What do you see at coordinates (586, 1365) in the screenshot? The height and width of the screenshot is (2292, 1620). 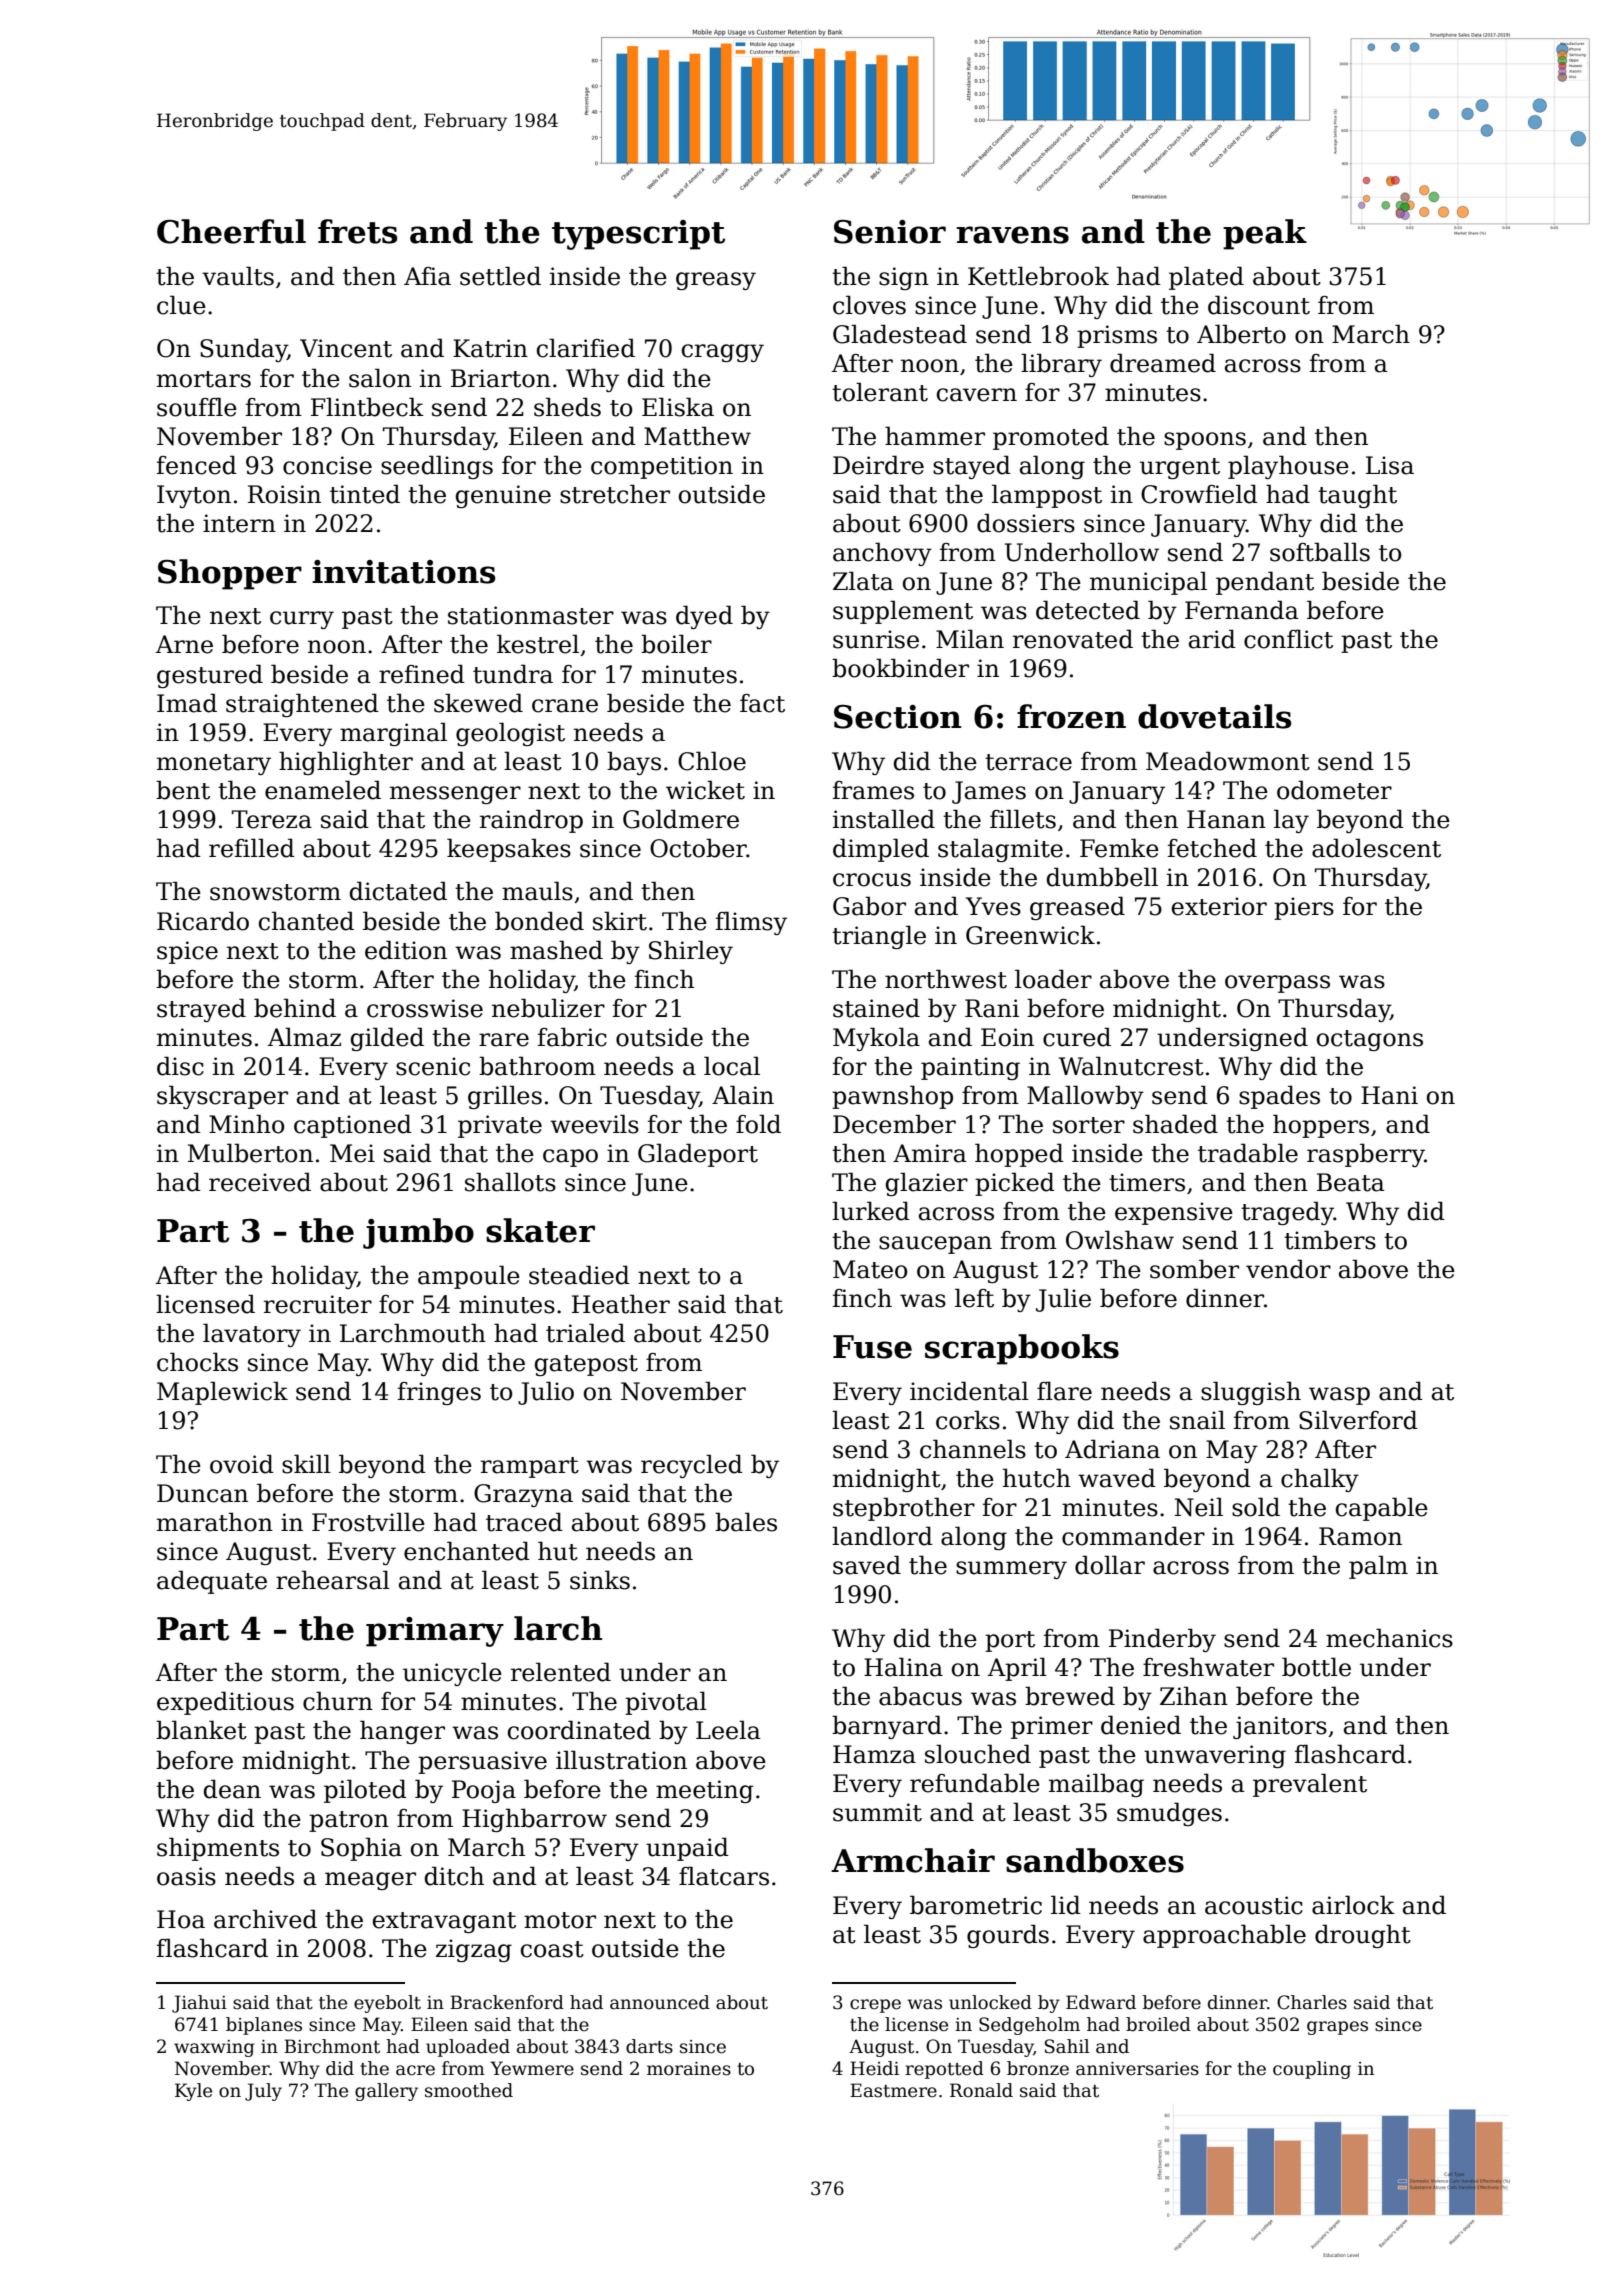 I see `gatepost` at bounding box center [586, 1365].
